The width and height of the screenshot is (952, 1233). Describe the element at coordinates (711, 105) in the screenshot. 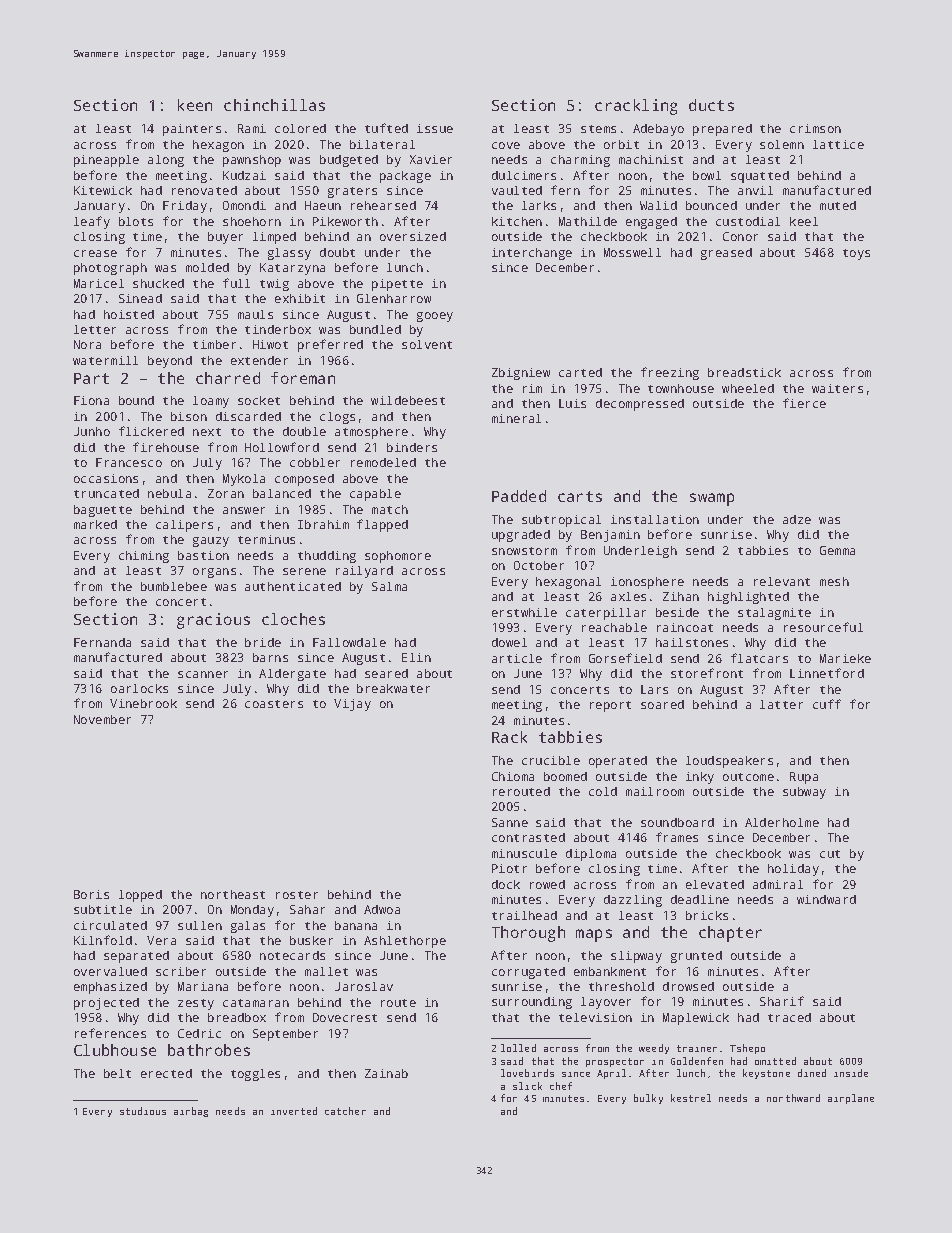

I see `ducts` at that location.
